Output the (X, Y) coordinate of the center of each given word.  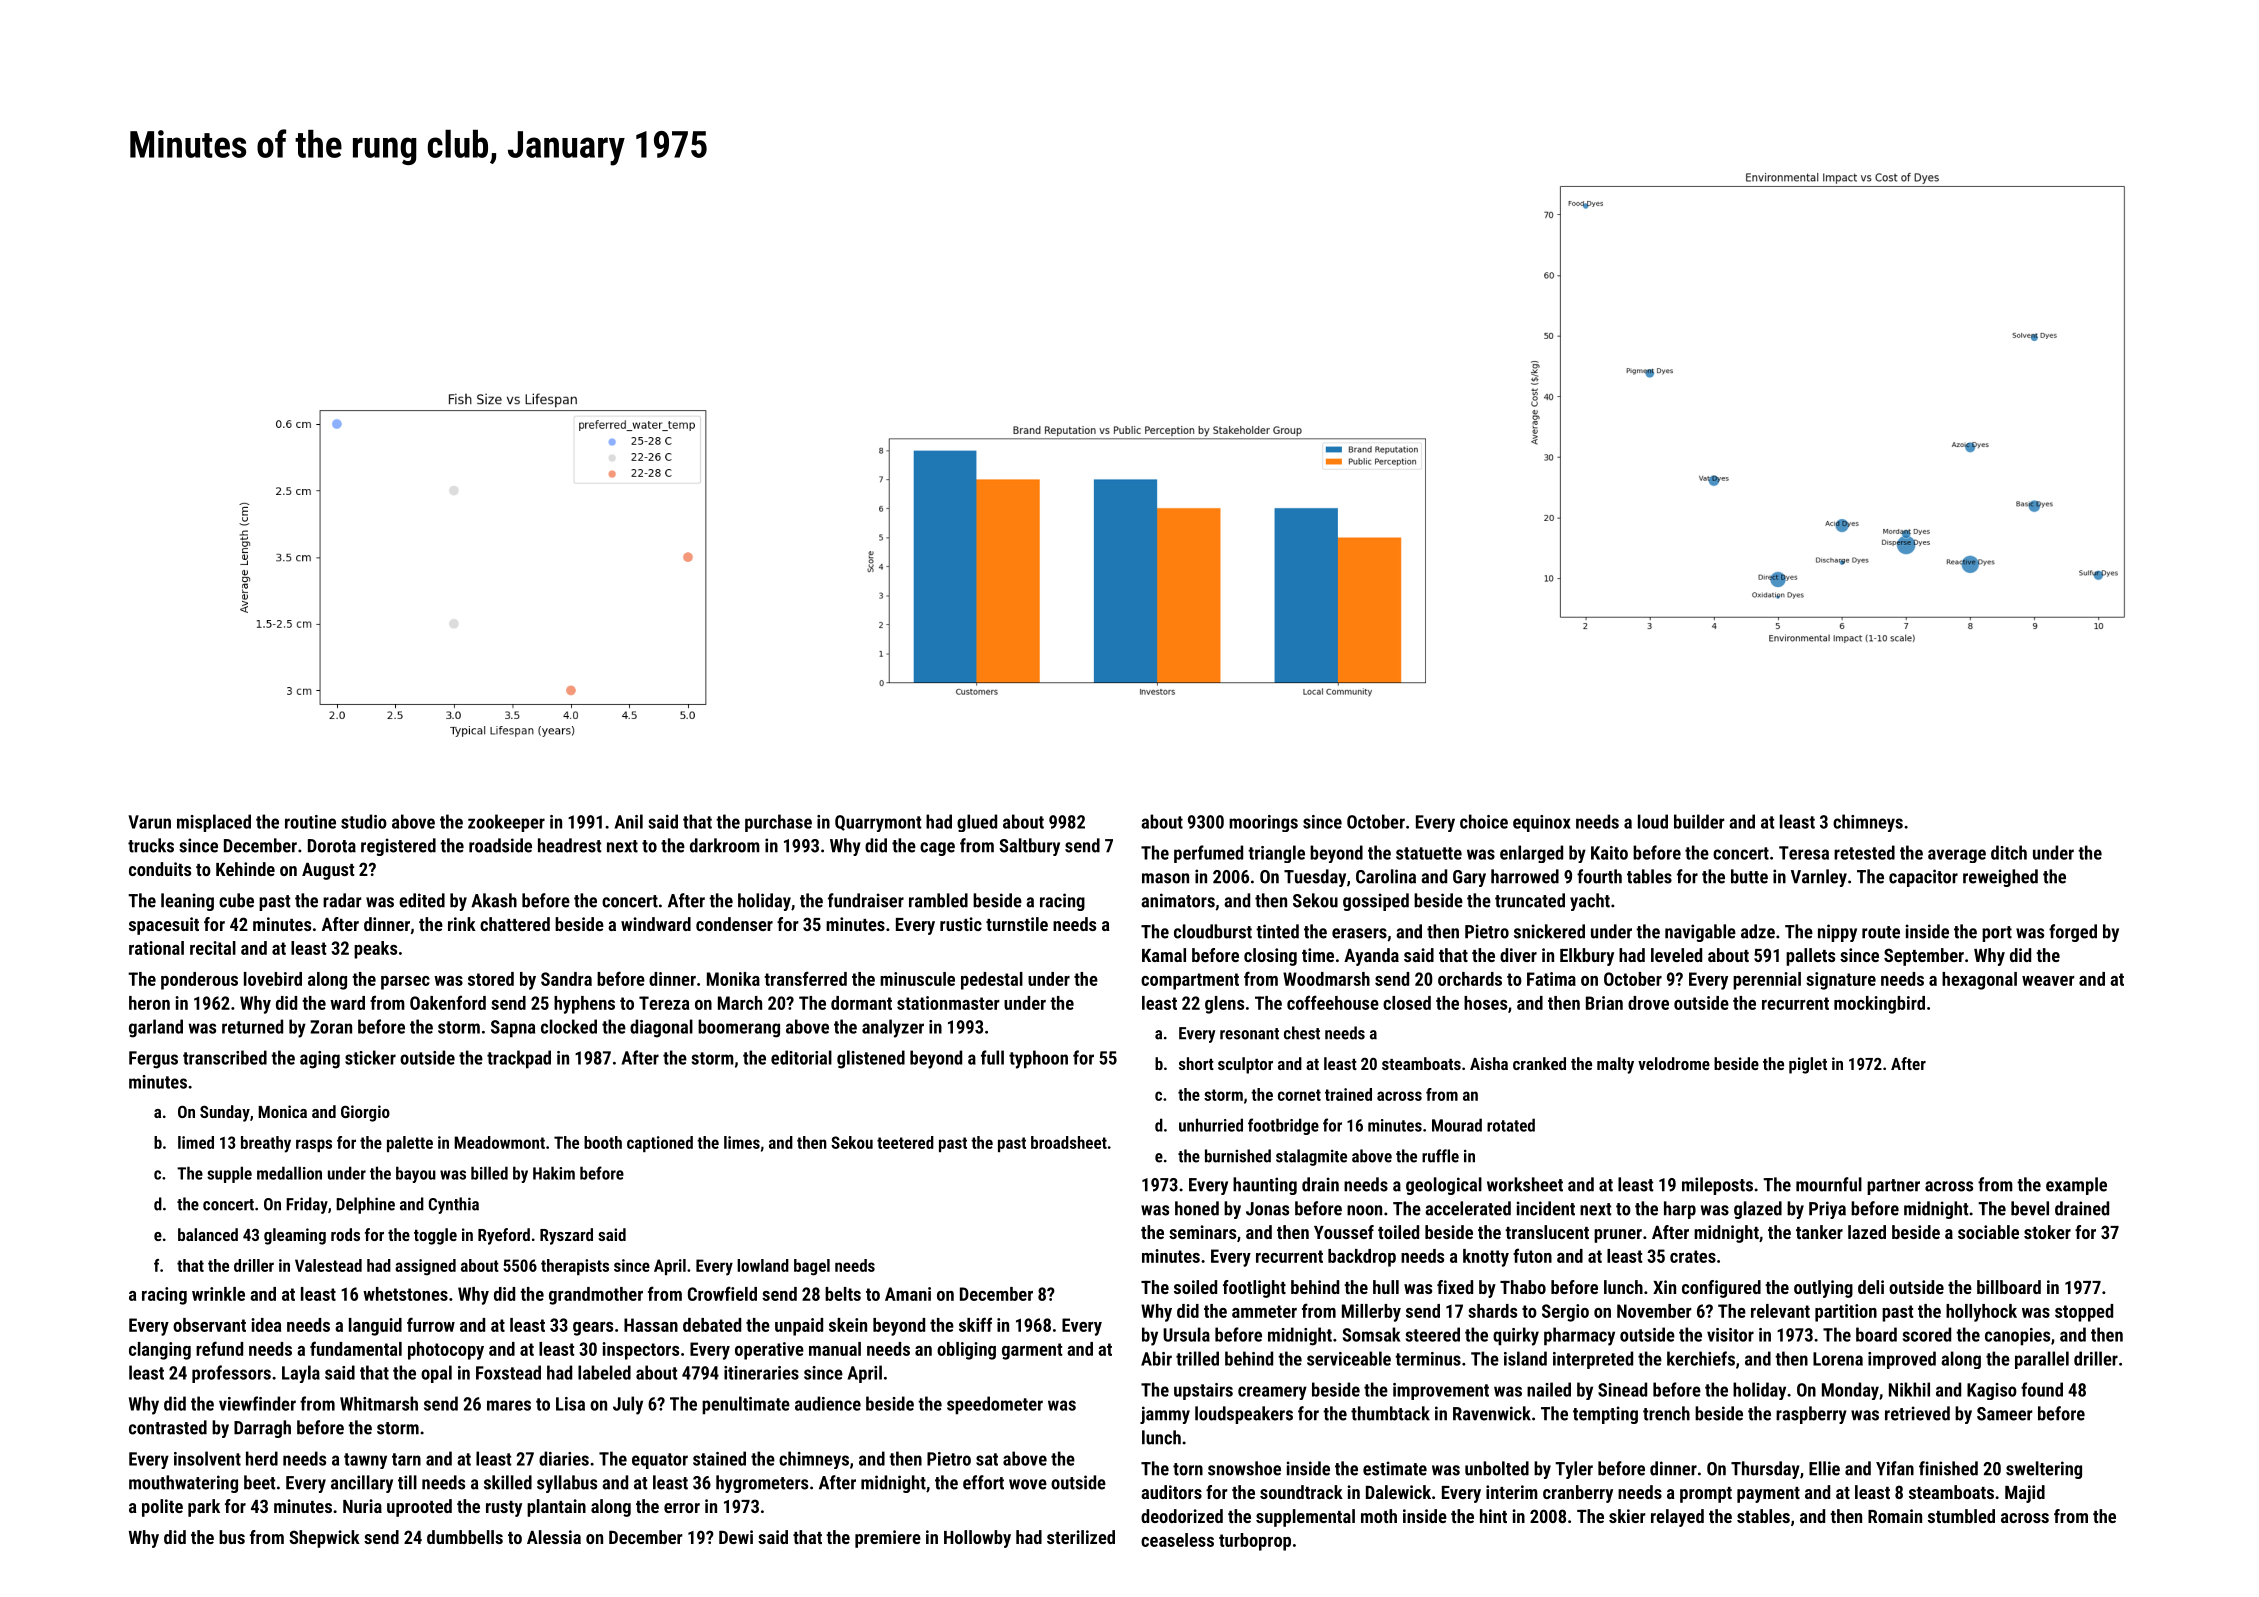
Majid (2025, 1494)
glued (977, 823)
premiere (888, 1539)
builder (1699, 821)
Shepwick (324, 1539)
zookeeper (506, 823)
